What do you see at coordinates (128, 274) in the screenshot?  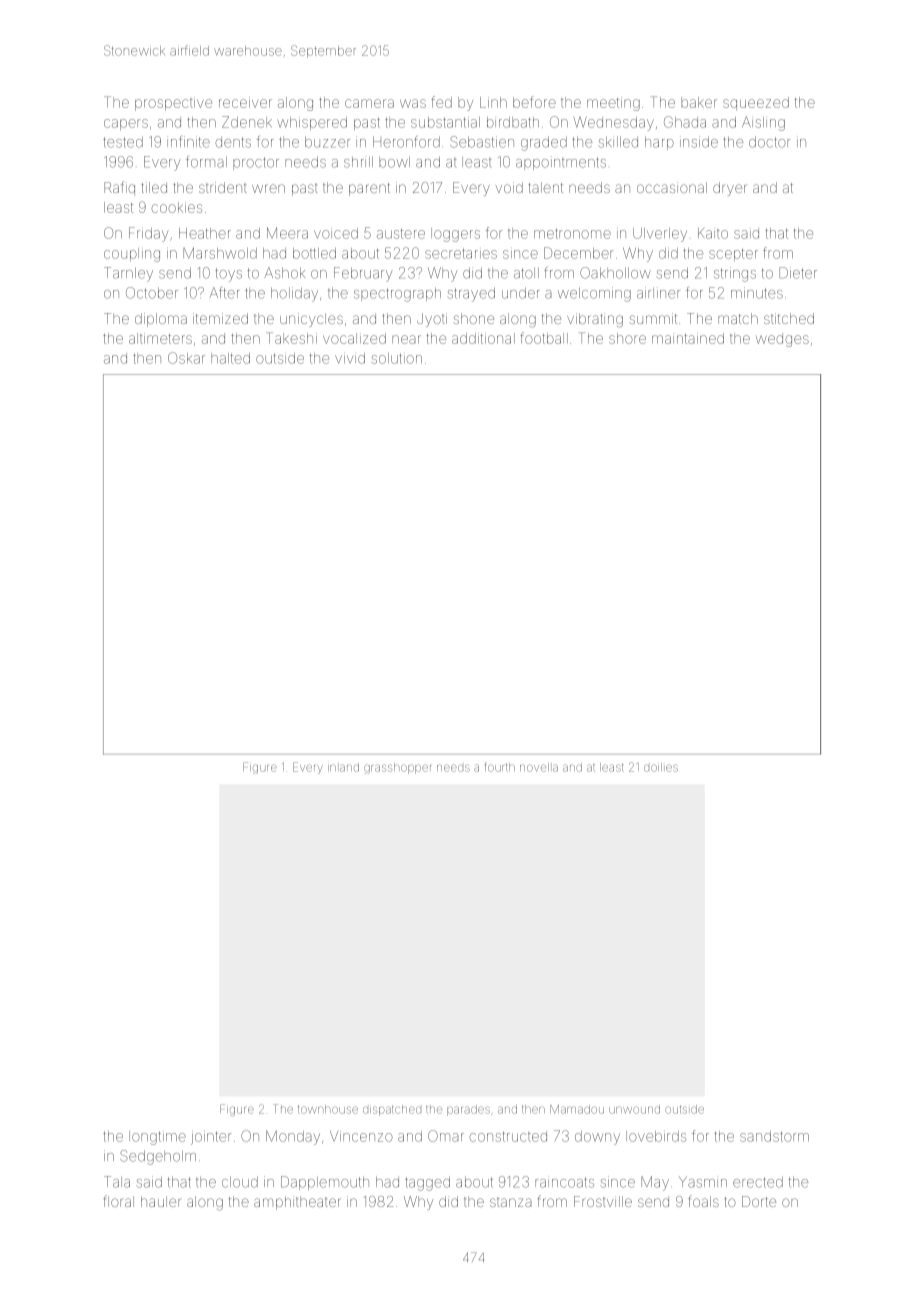 I see `Tarnley` at bounding box center [128, 274].
